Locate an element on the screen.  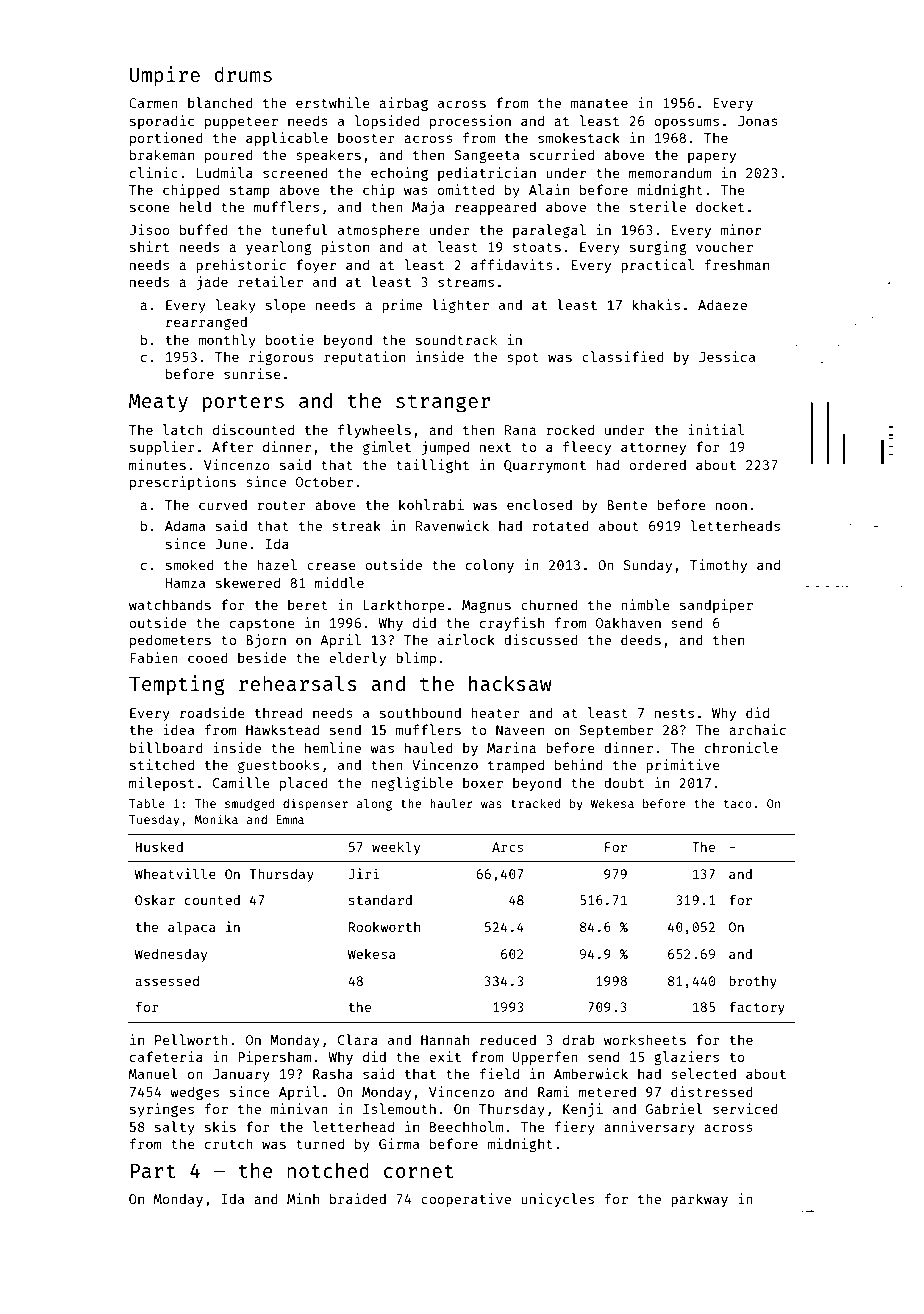
shirt is located at coordinates (149, 246).
